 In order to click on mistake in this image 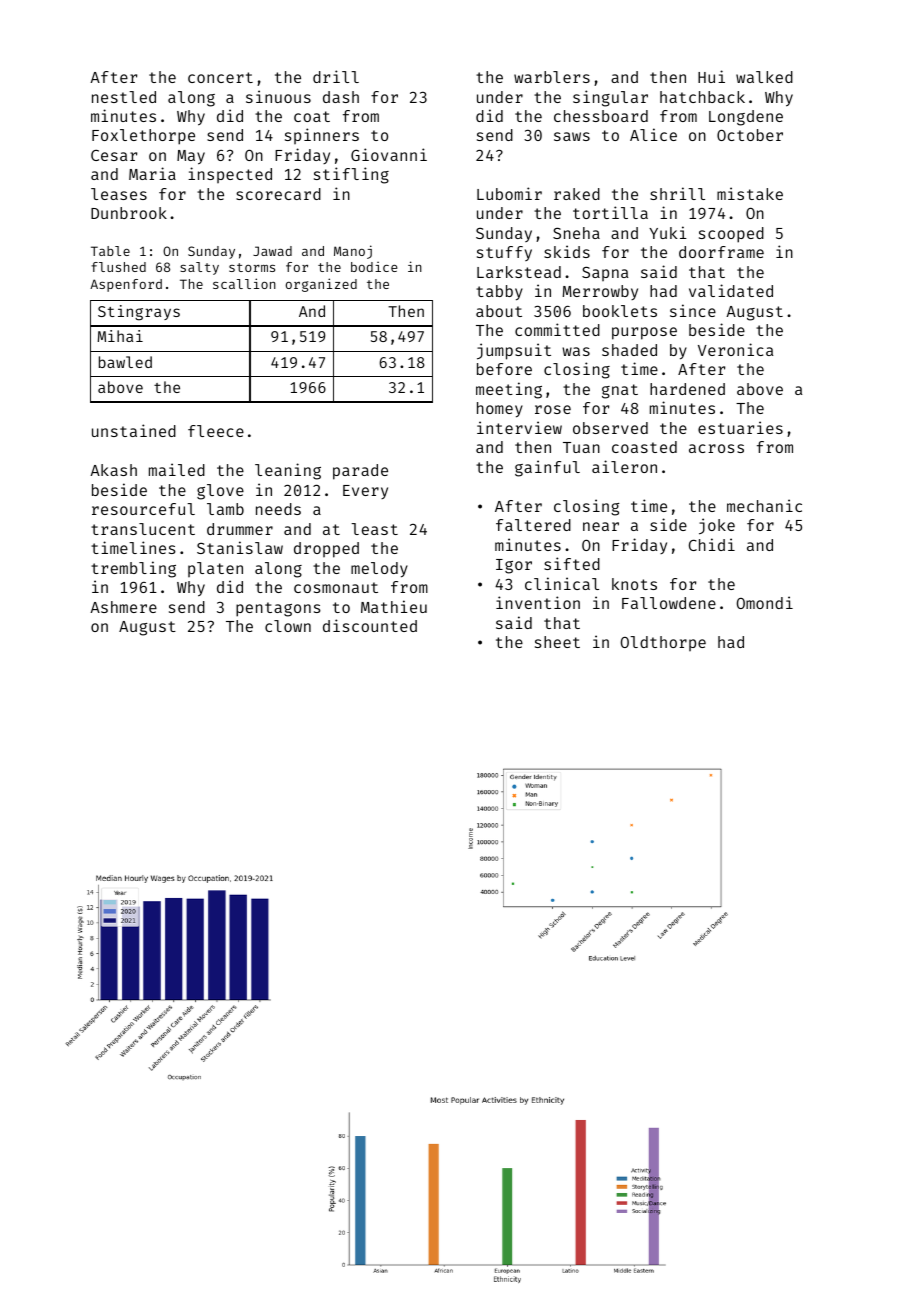, I will do `click(750, 193)`.
